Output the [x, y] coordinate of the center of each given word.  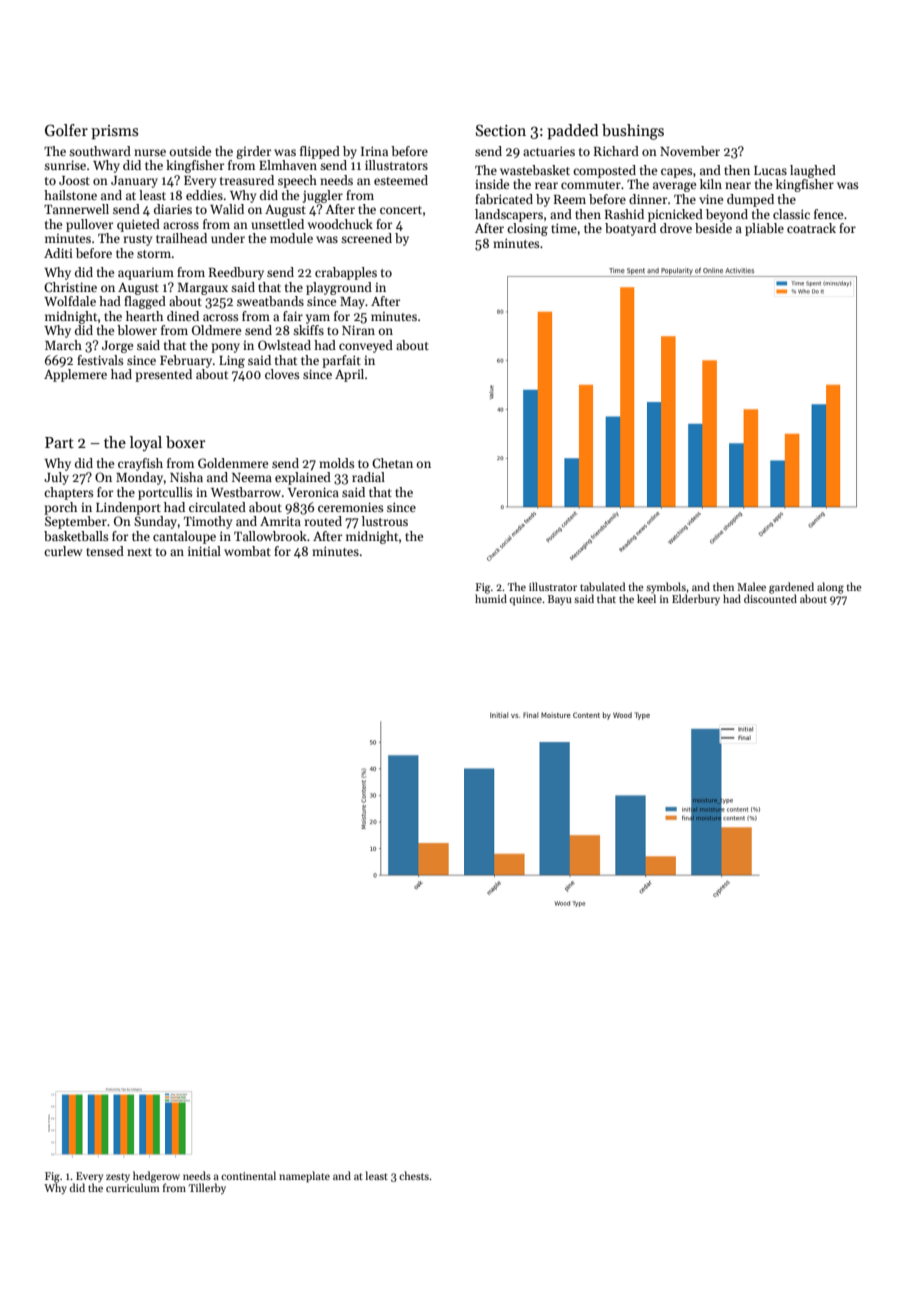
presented [163, 375]
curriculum [133, 1187]
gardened [791, 588]
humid [491, 598]
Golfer [66, 130]
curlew [63, 551]
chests [414, 1175]
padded [572, 131]
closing [527, 229]
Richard [616, 151]
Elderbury [696, 599]
